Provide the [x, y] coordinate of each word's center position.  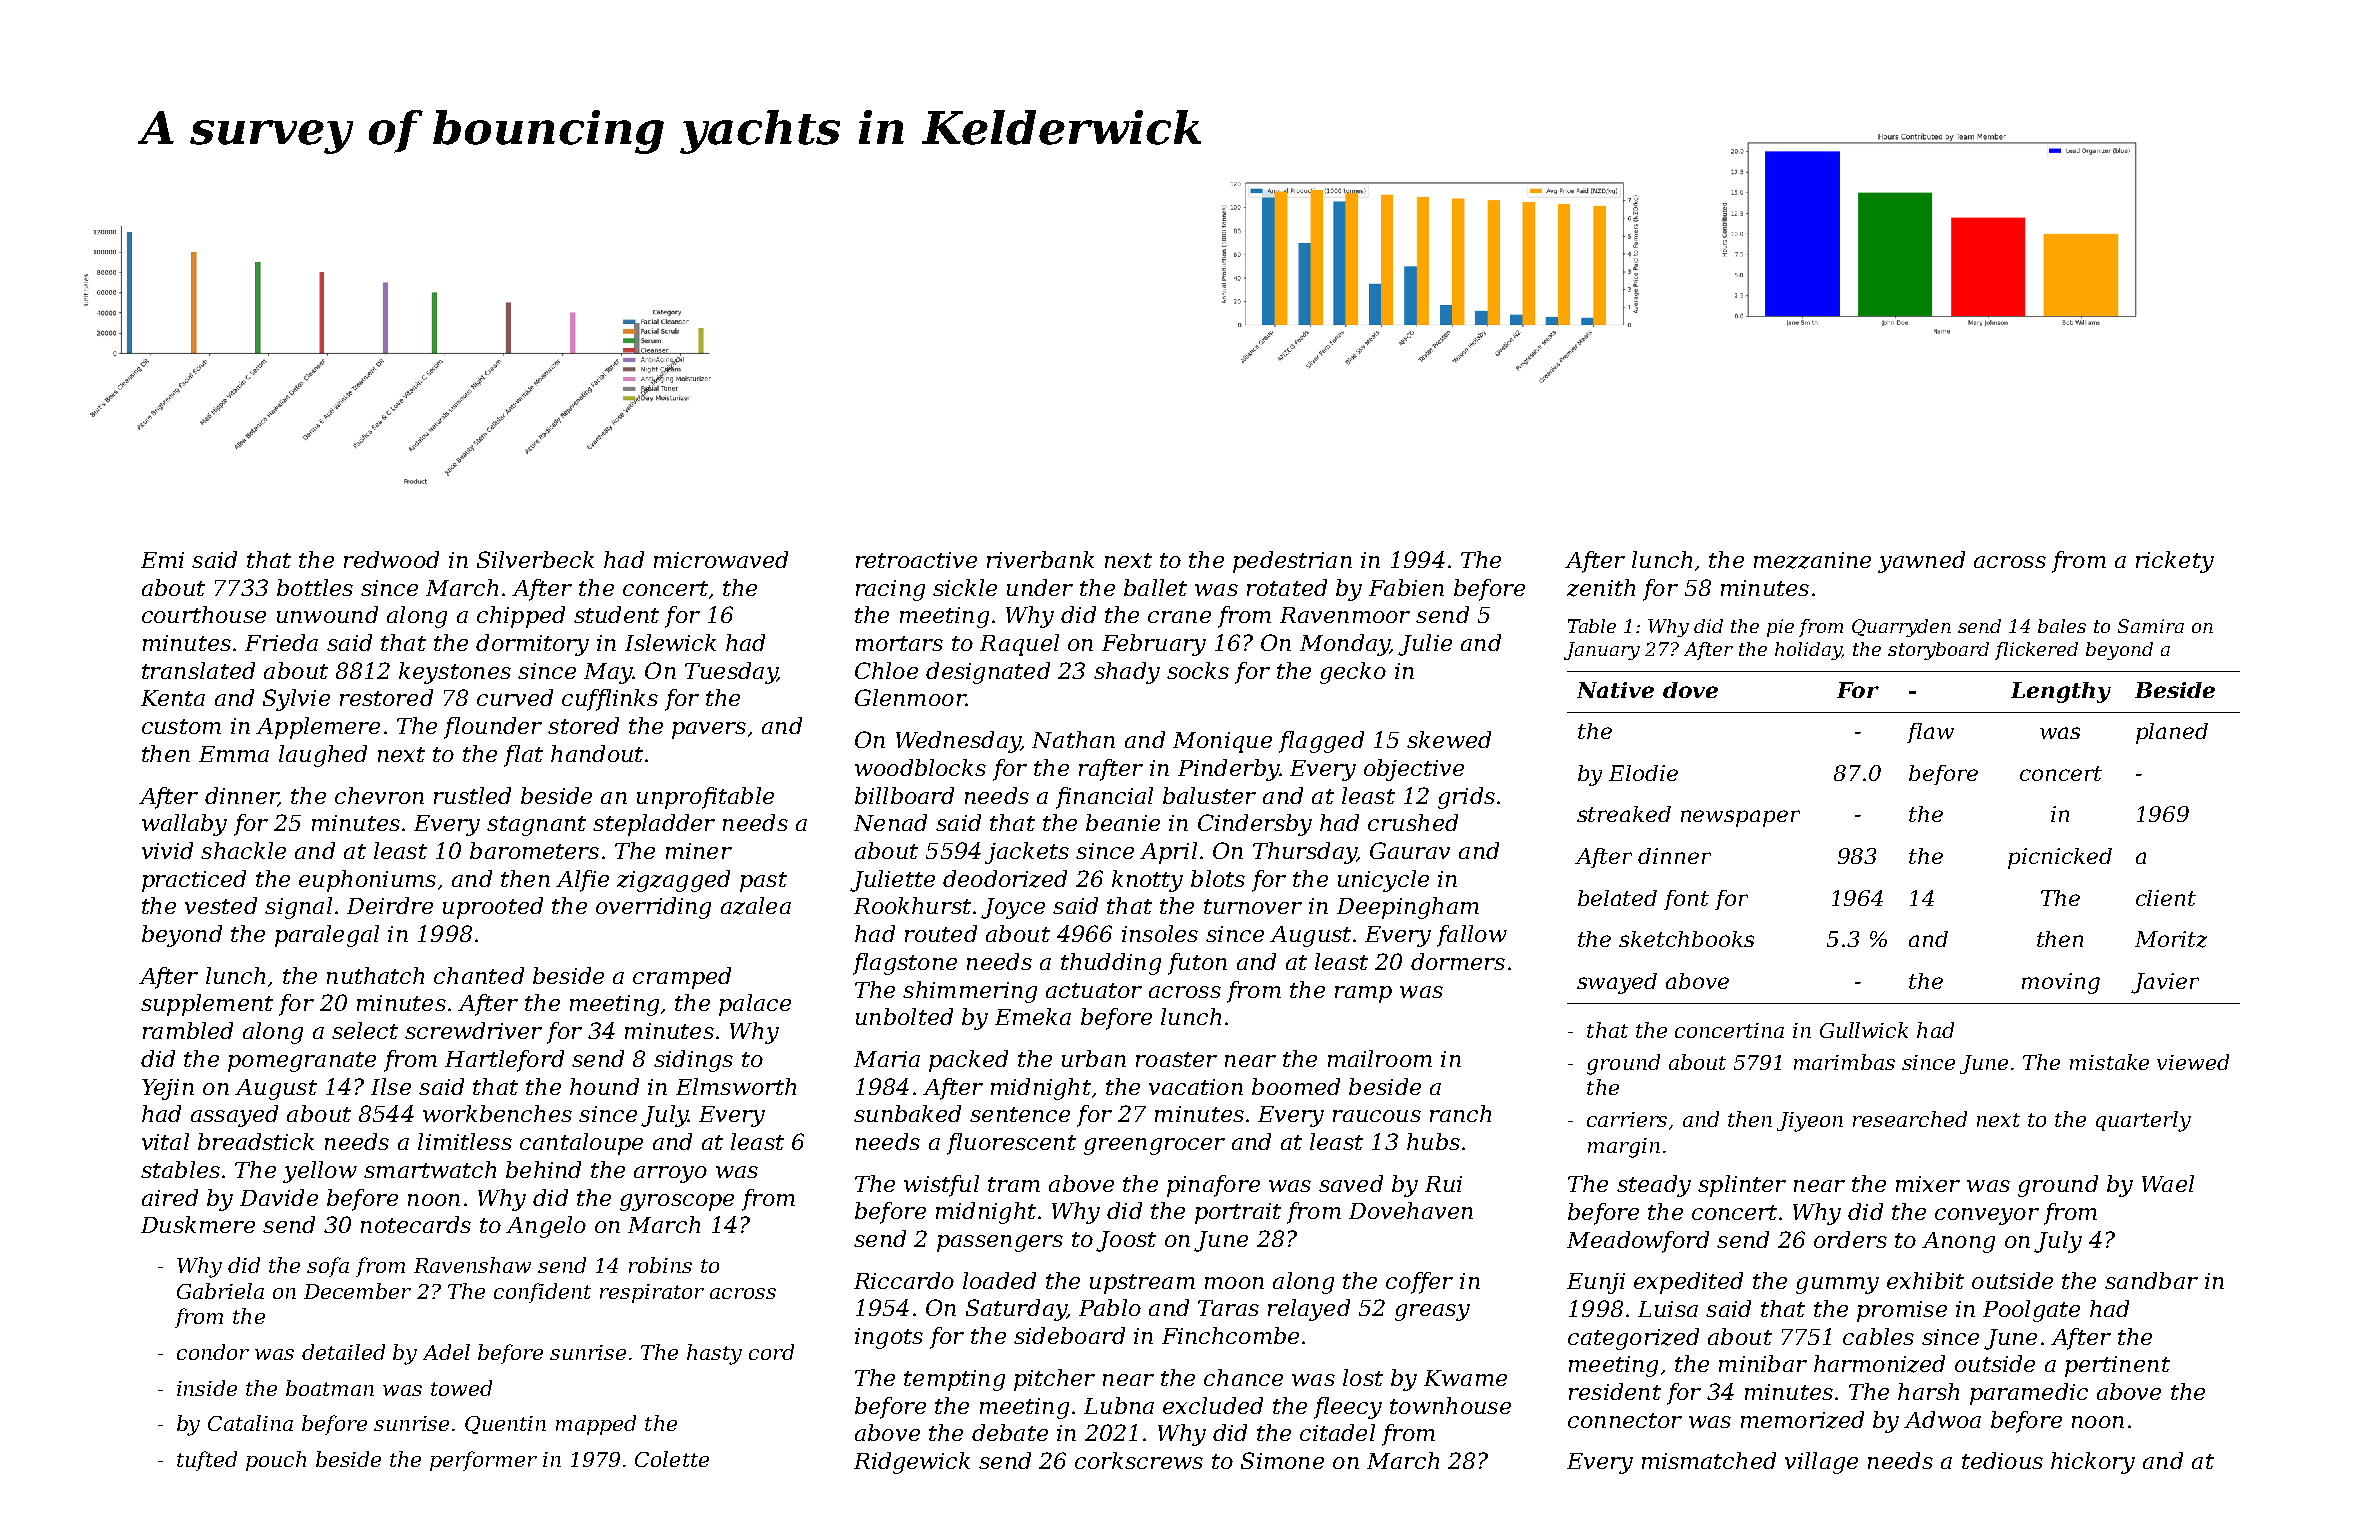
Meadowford [1638, 1242]
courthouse [204, 614]
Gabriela [220, 1291]
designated [988, 673]
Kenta [173, 698]
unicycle [1383, 881]
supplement [207, 1005]
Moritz [2171, 939]
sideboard [1069, 1335]
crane [1179, 617]
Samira [2151, 626]
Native [1615, 690]
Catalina [250, 1423]
